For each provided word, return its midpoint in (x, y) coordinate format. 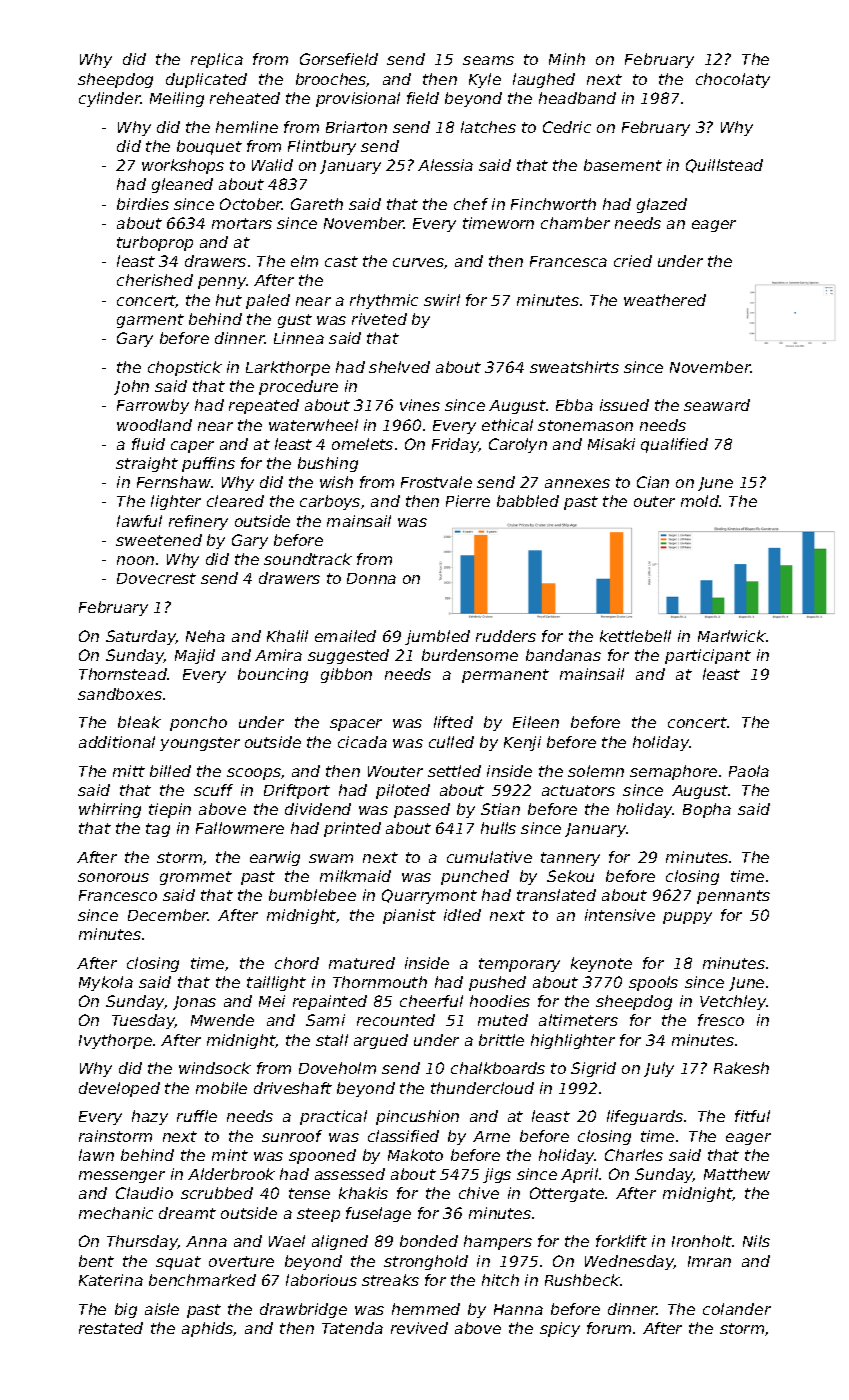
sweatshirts (574, 367)
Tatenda (352, 1328)
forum (609, 1328)
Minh (567, 59)
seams (488, 60)
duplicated (206, 80)
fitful (752, 1116)
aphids (207, 1329)
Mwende (222, 1020)
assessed (350, 1174)
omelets (362, 444)
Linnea (299, 338)
